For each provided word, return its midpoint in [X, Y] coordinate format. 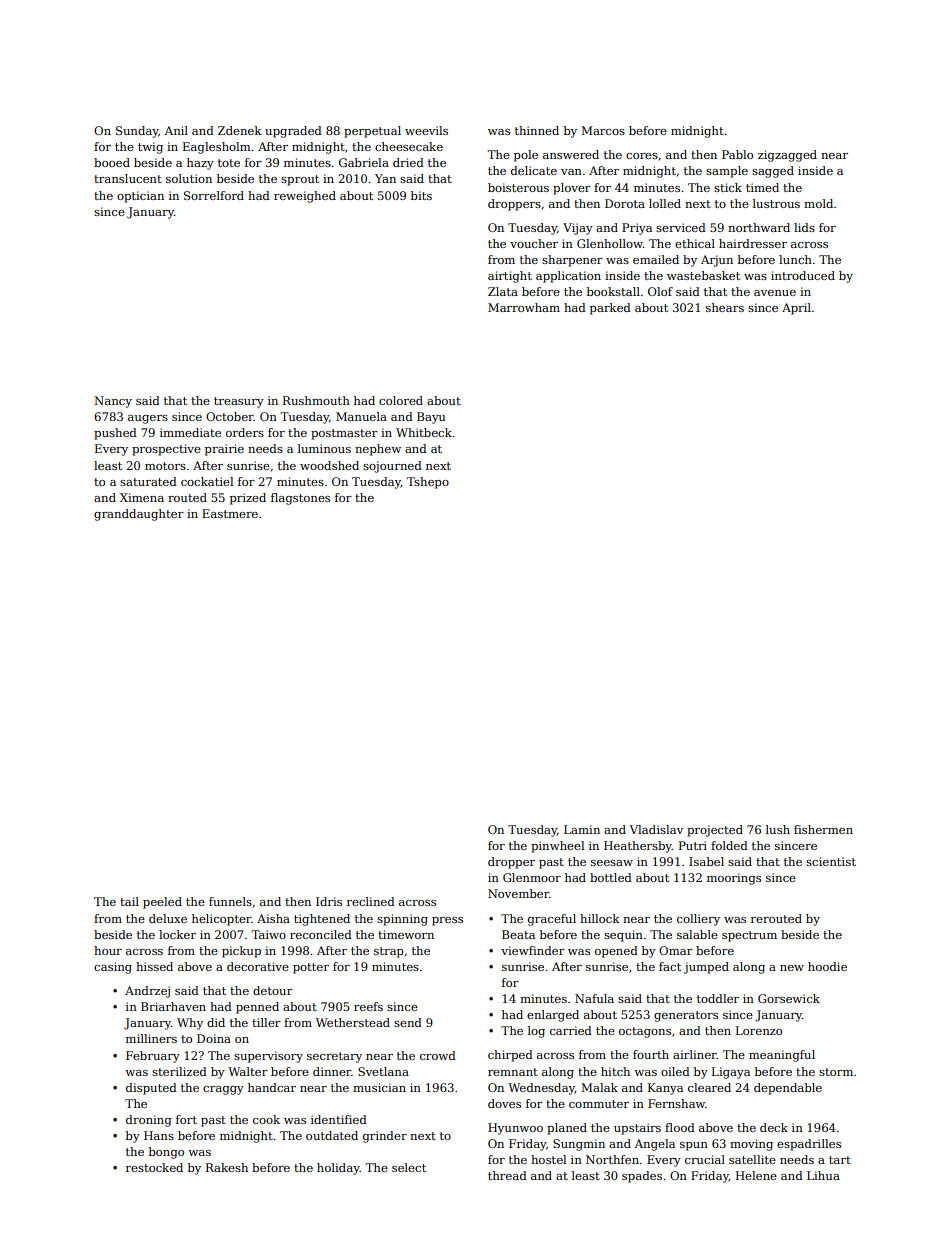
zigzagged [787, 156]
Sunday [137, 132]
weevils [426, 130]
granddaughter [139, 515]
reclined [371, 901]
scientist [831, 861]
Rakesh [227, 1167]
